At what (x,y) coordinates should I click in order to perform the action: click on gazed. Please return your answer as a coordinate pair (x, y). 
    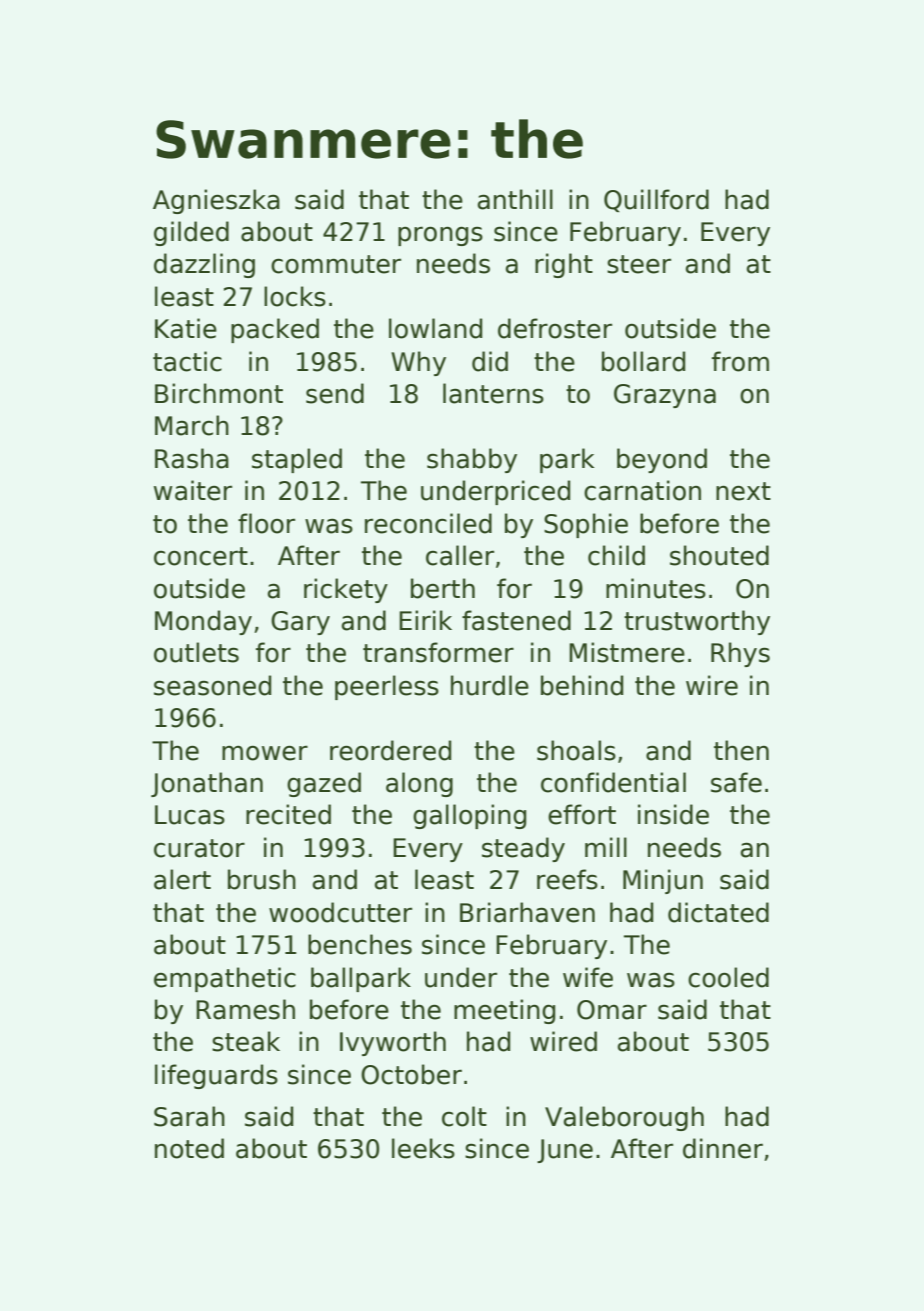
    Looking at the image, I should click on (324, 784).
